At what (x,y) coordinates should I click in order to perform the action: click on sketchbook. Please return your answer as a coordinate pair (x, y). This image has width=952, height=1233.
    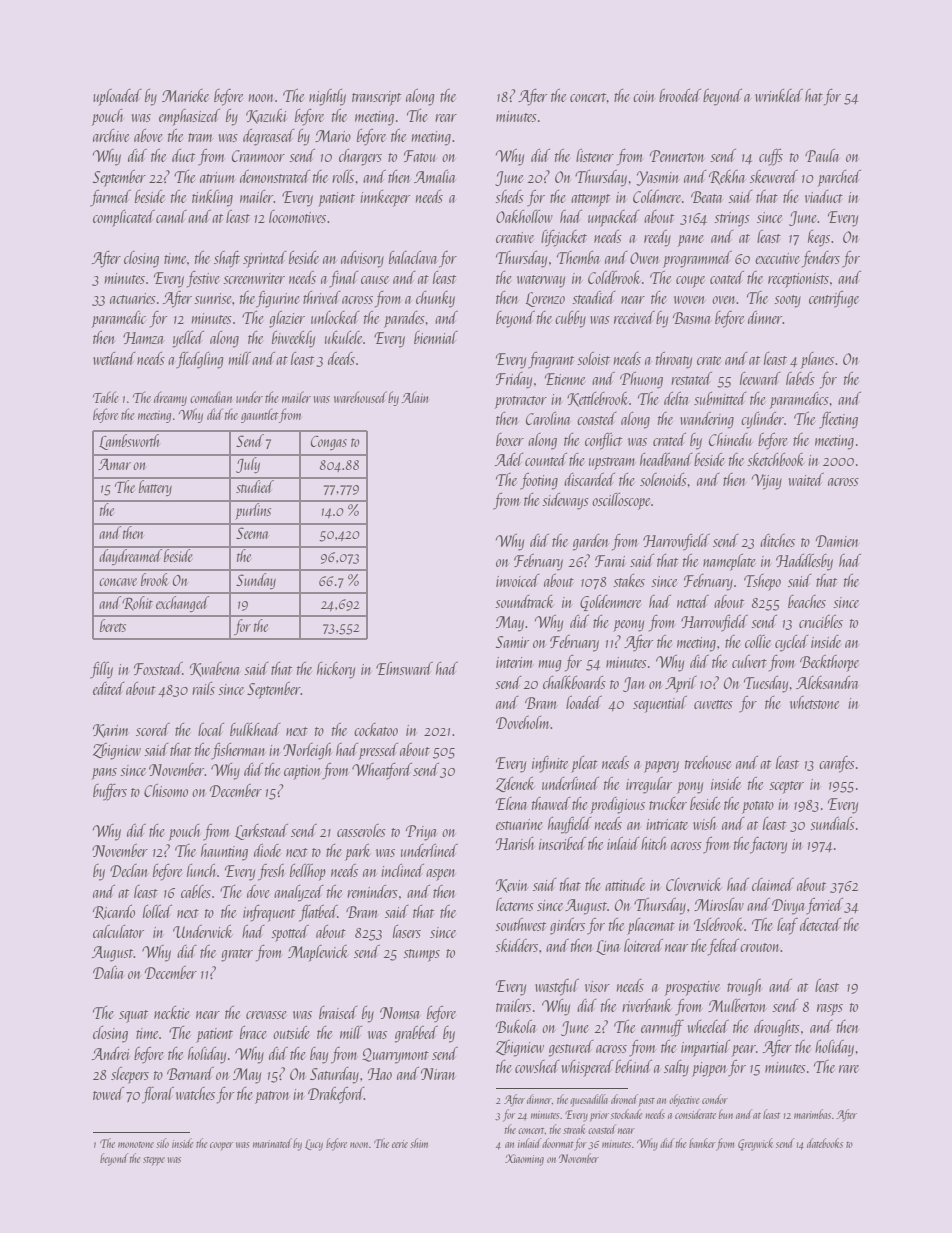
    Looking at the image, I should click on (776, 459).
